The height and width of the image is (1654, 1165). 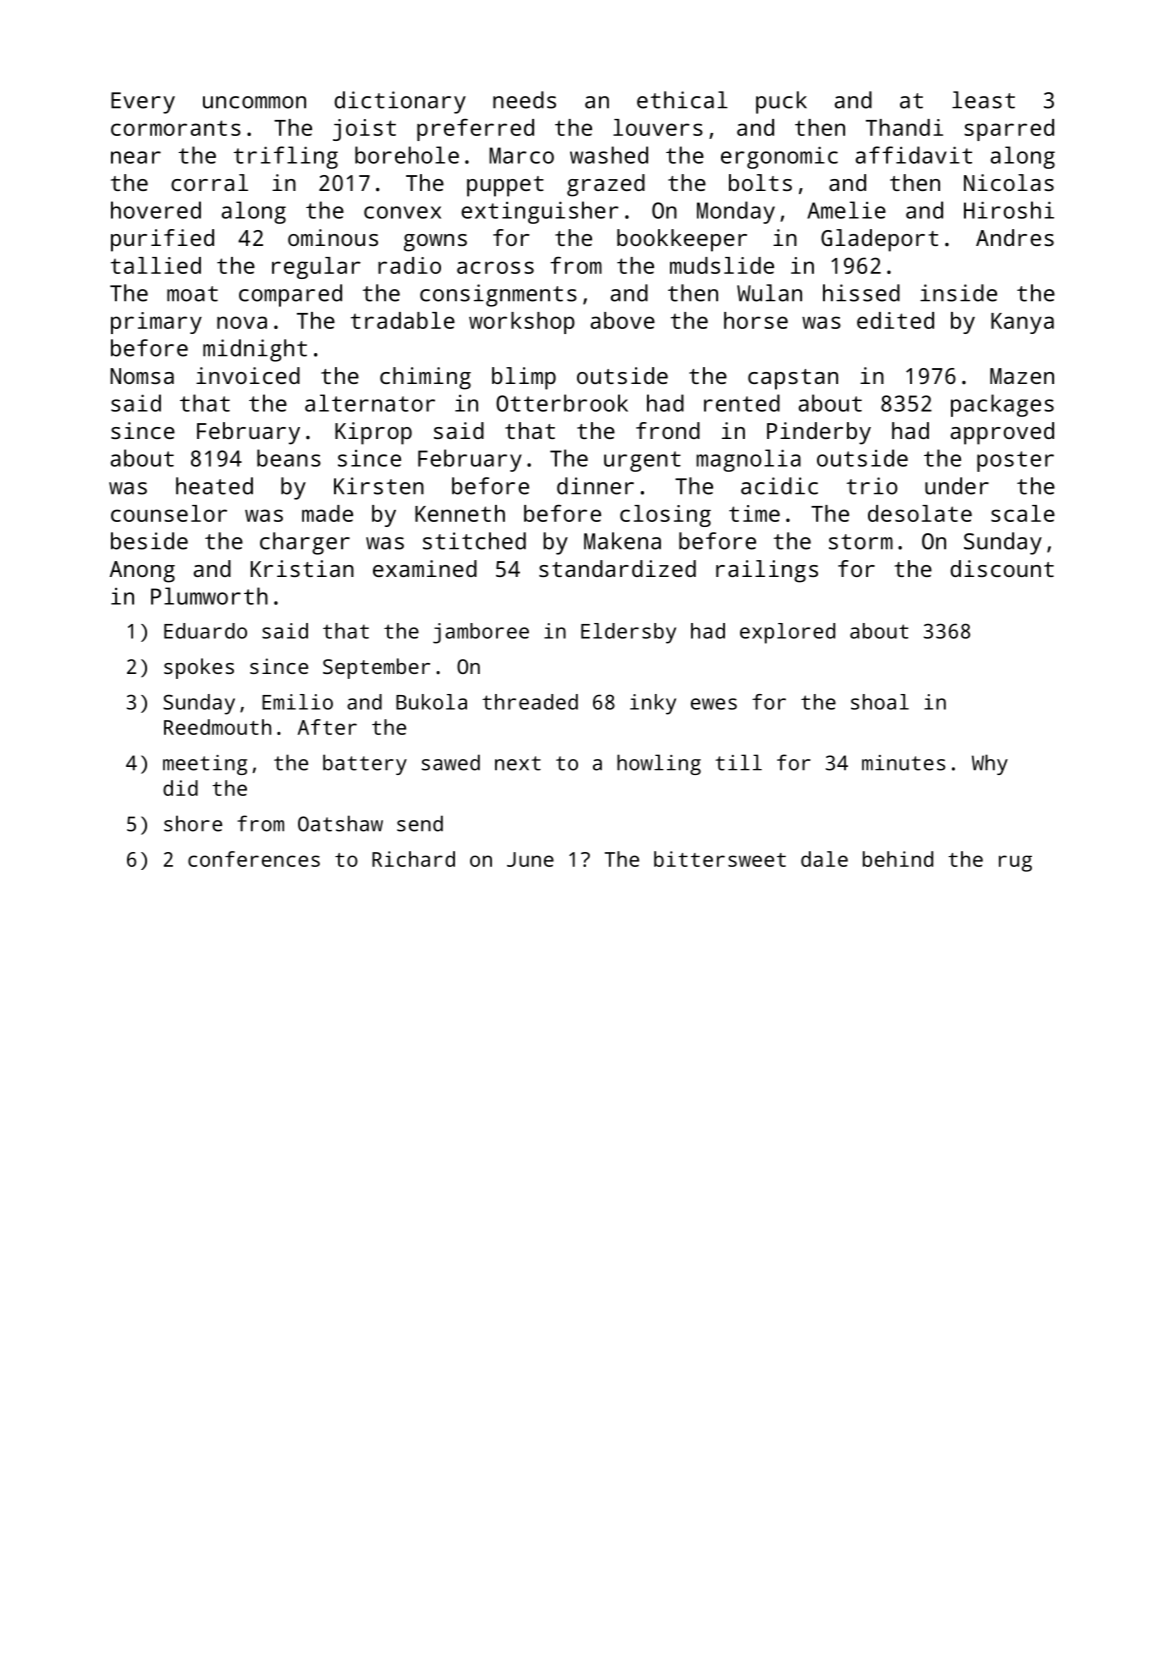 I want to click on uncommon, so click(x=254, y=102).
